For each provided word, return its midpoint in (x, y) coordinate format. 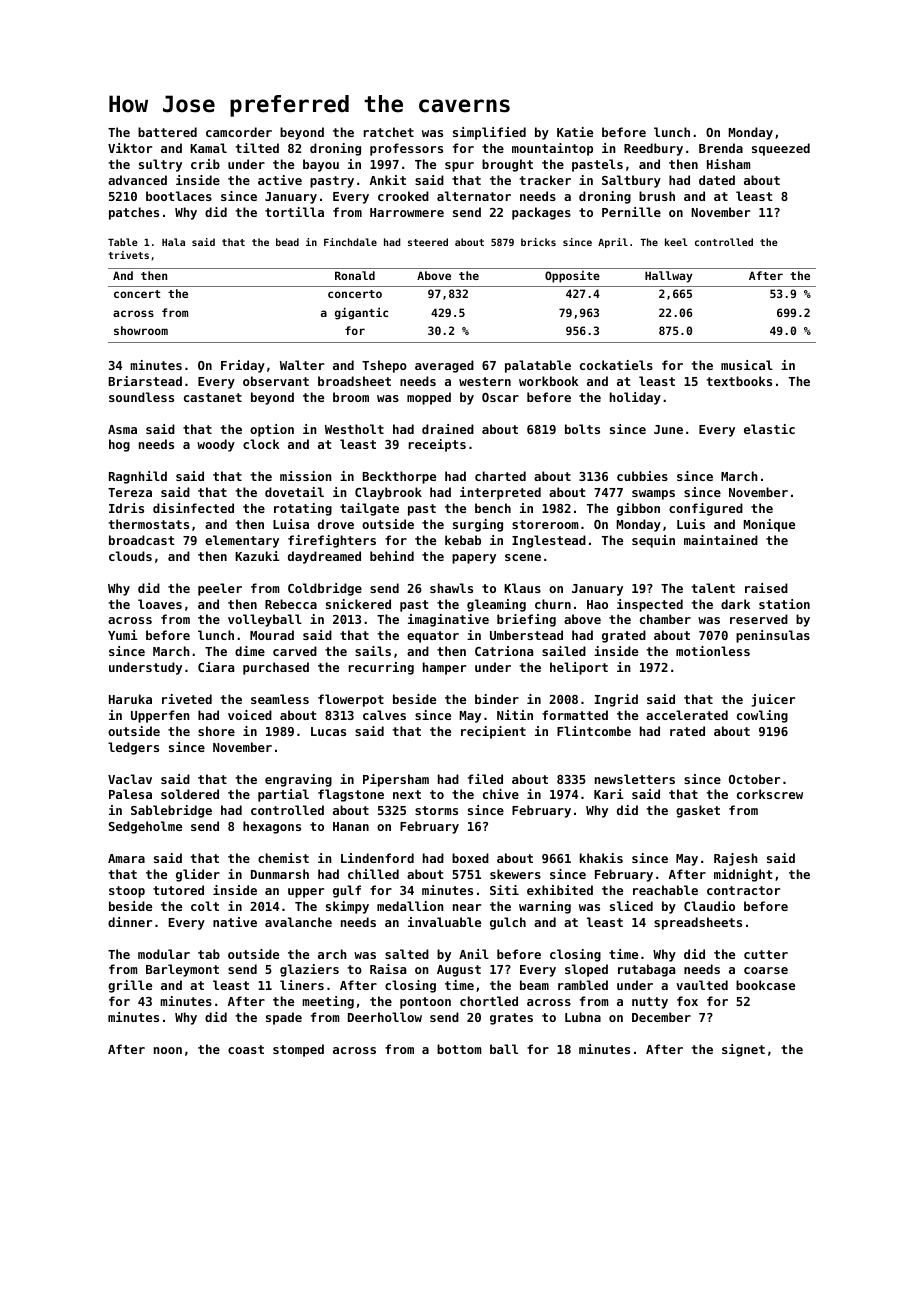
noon (168, 1050)
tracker (545, 180)
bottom (459, 1049)
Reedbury (653, 149)
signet (743, 1050)
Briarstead (145, 381)
